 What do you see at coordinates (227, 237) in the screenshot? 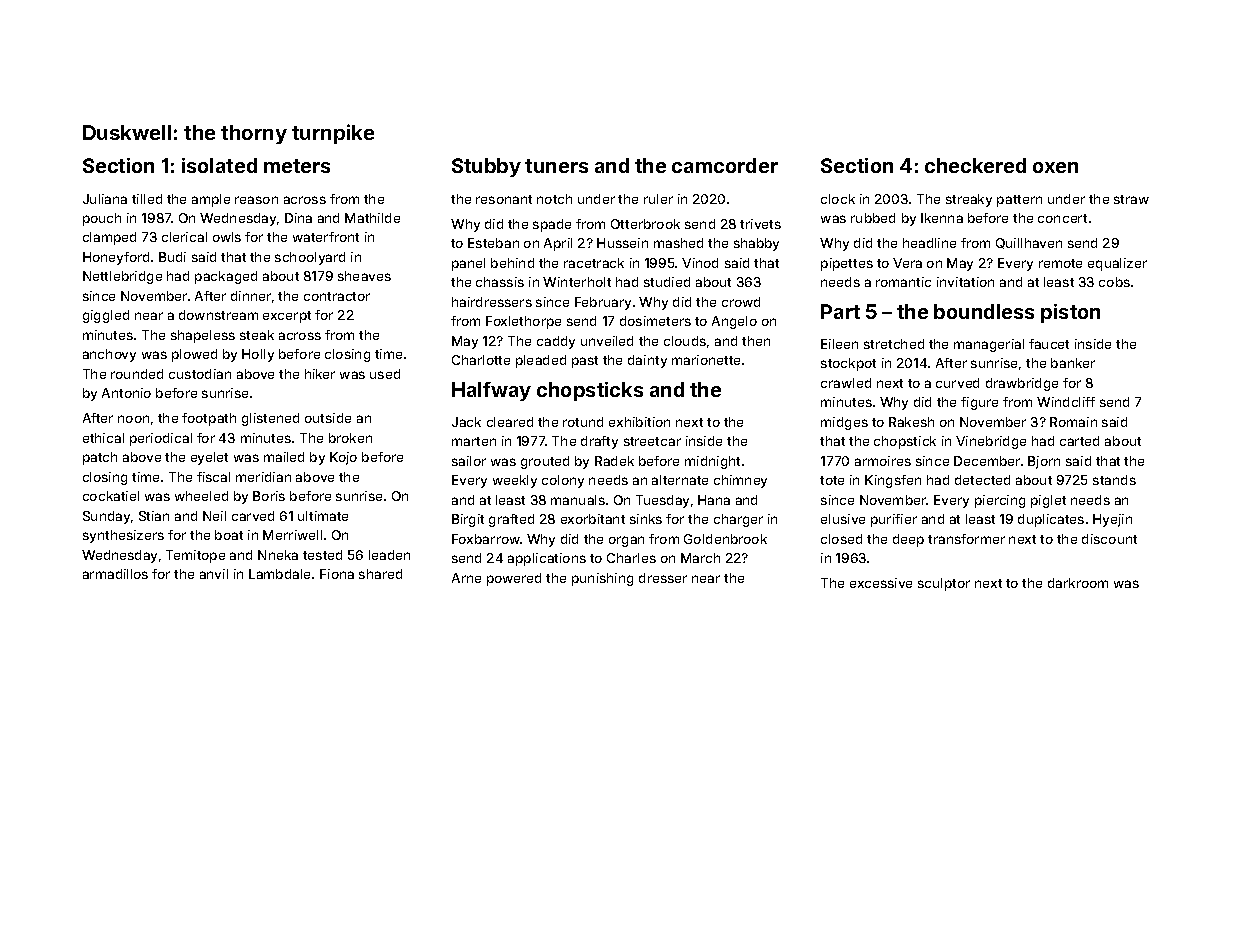
I see `owls` at bounding box center [227, 237].
